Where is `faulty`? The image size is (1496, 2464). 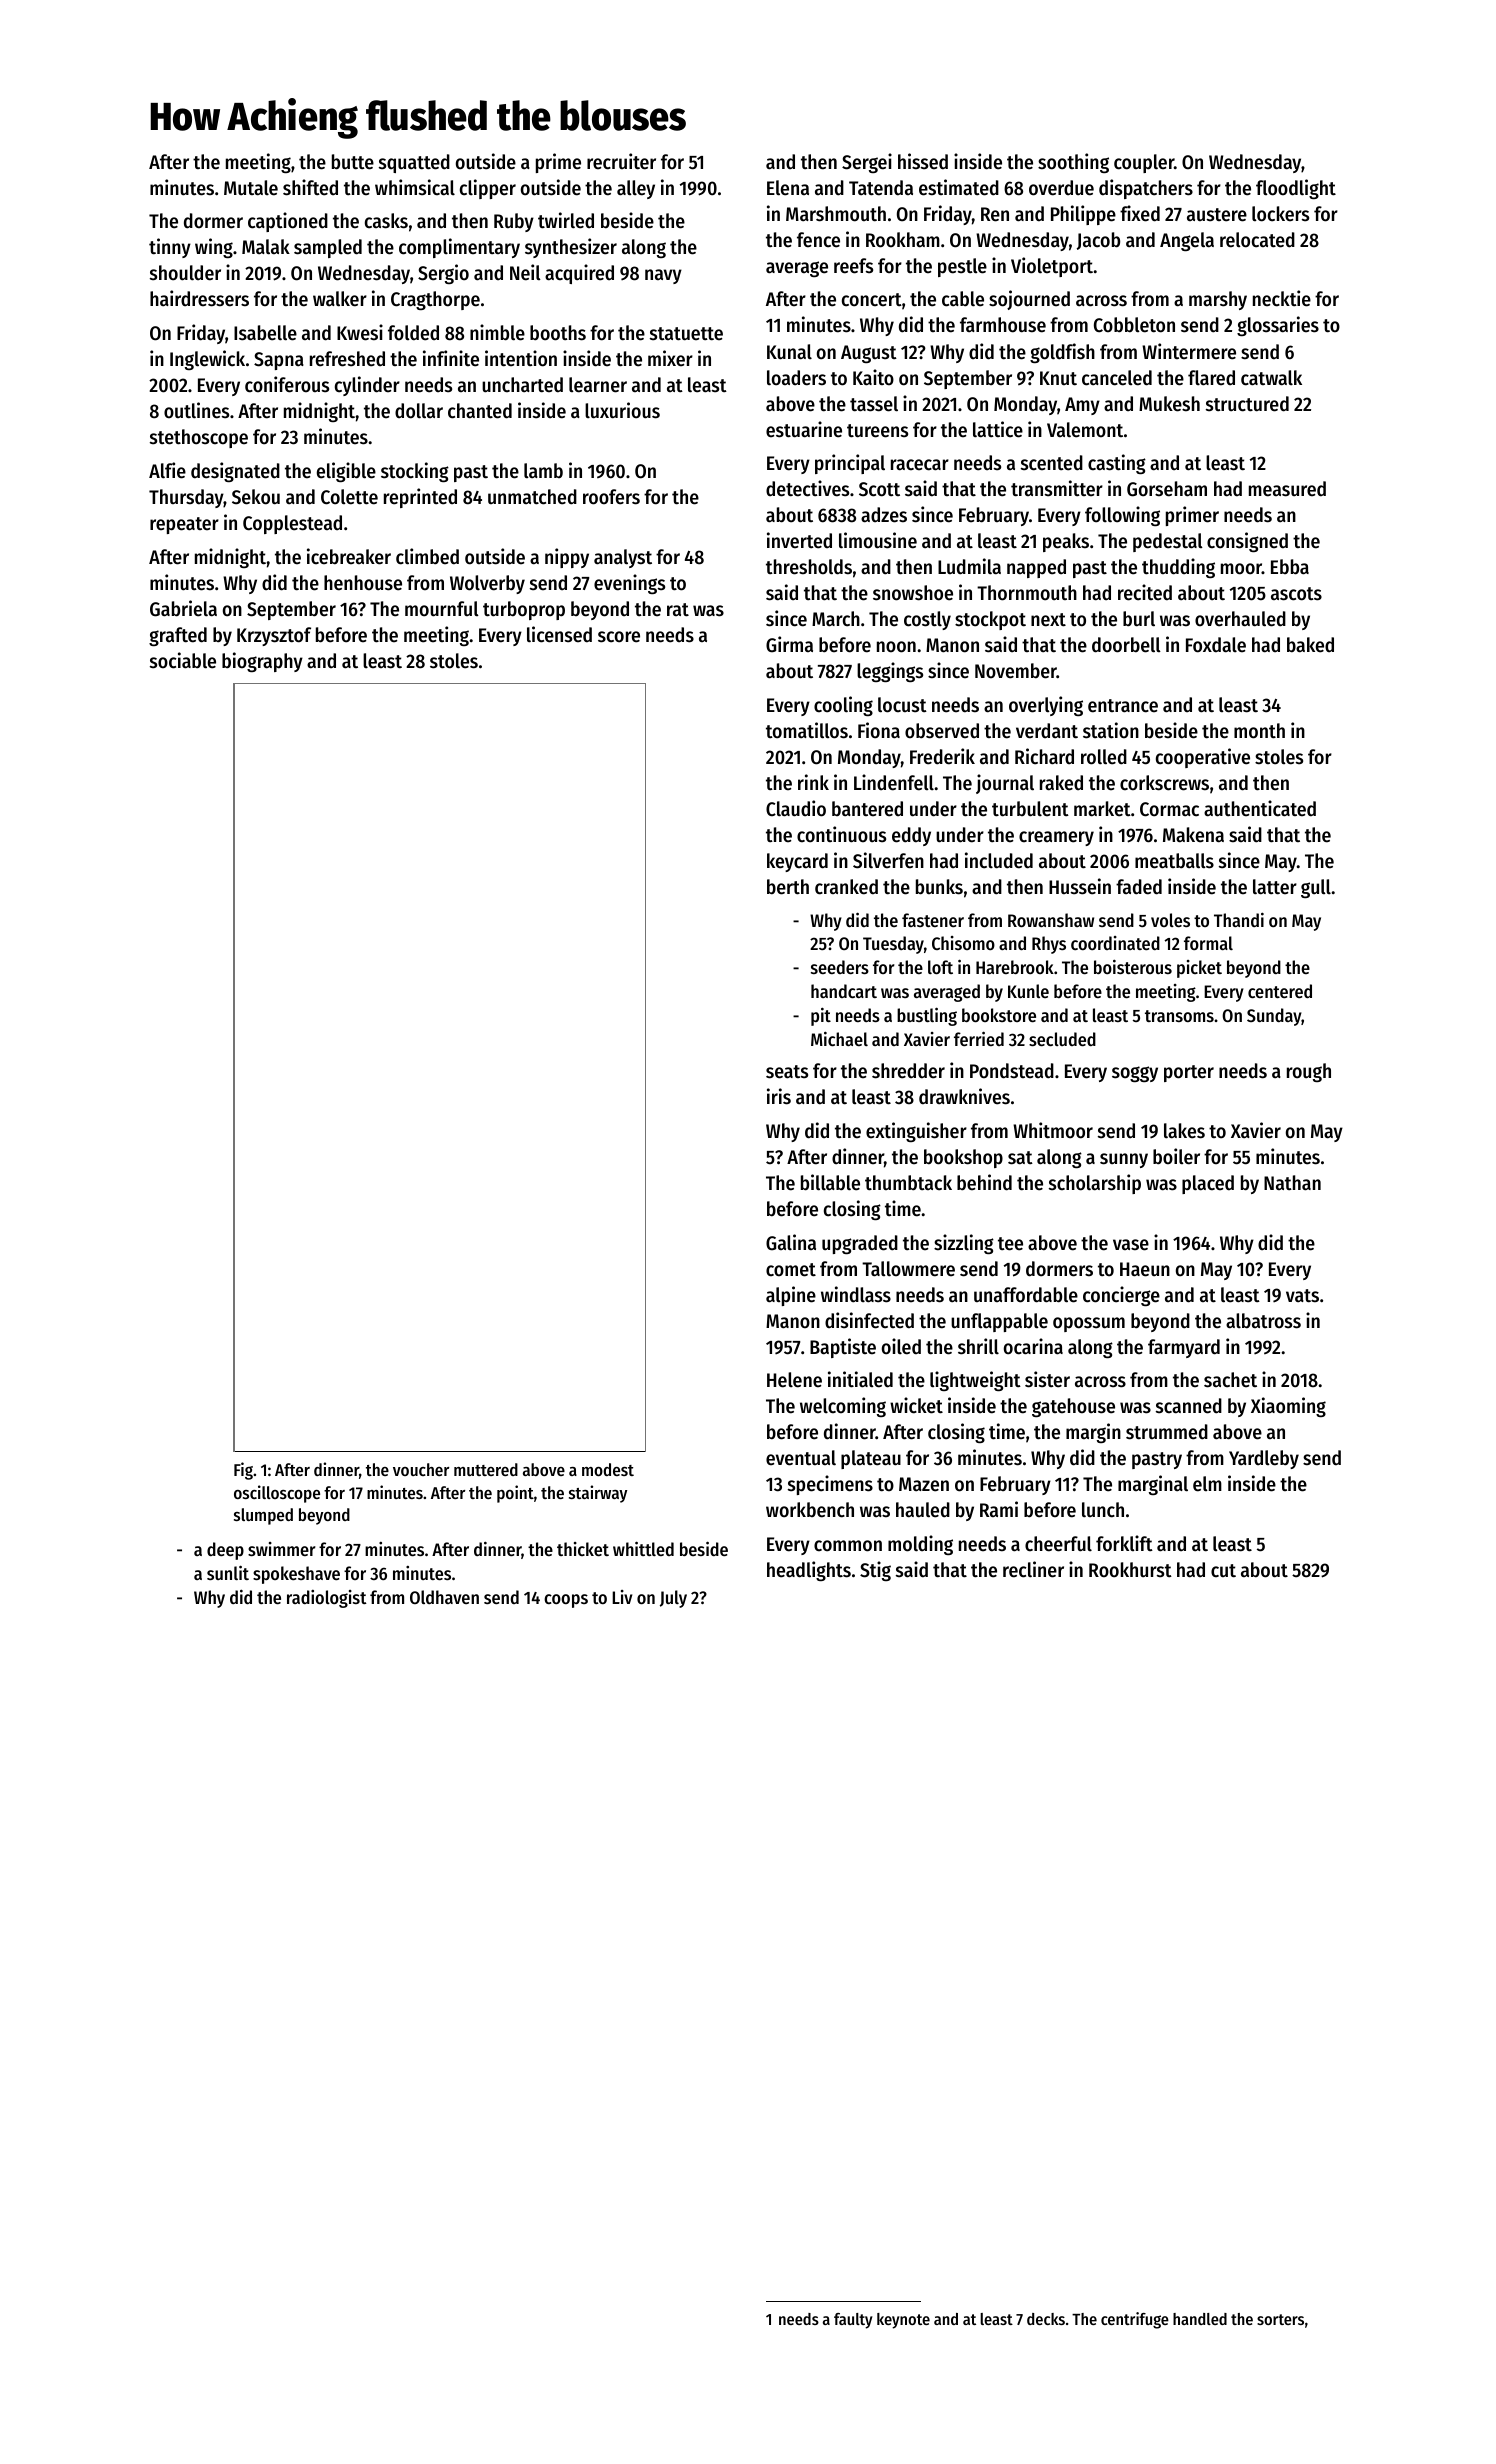 faulty is located at coordinates (853, 2321).
